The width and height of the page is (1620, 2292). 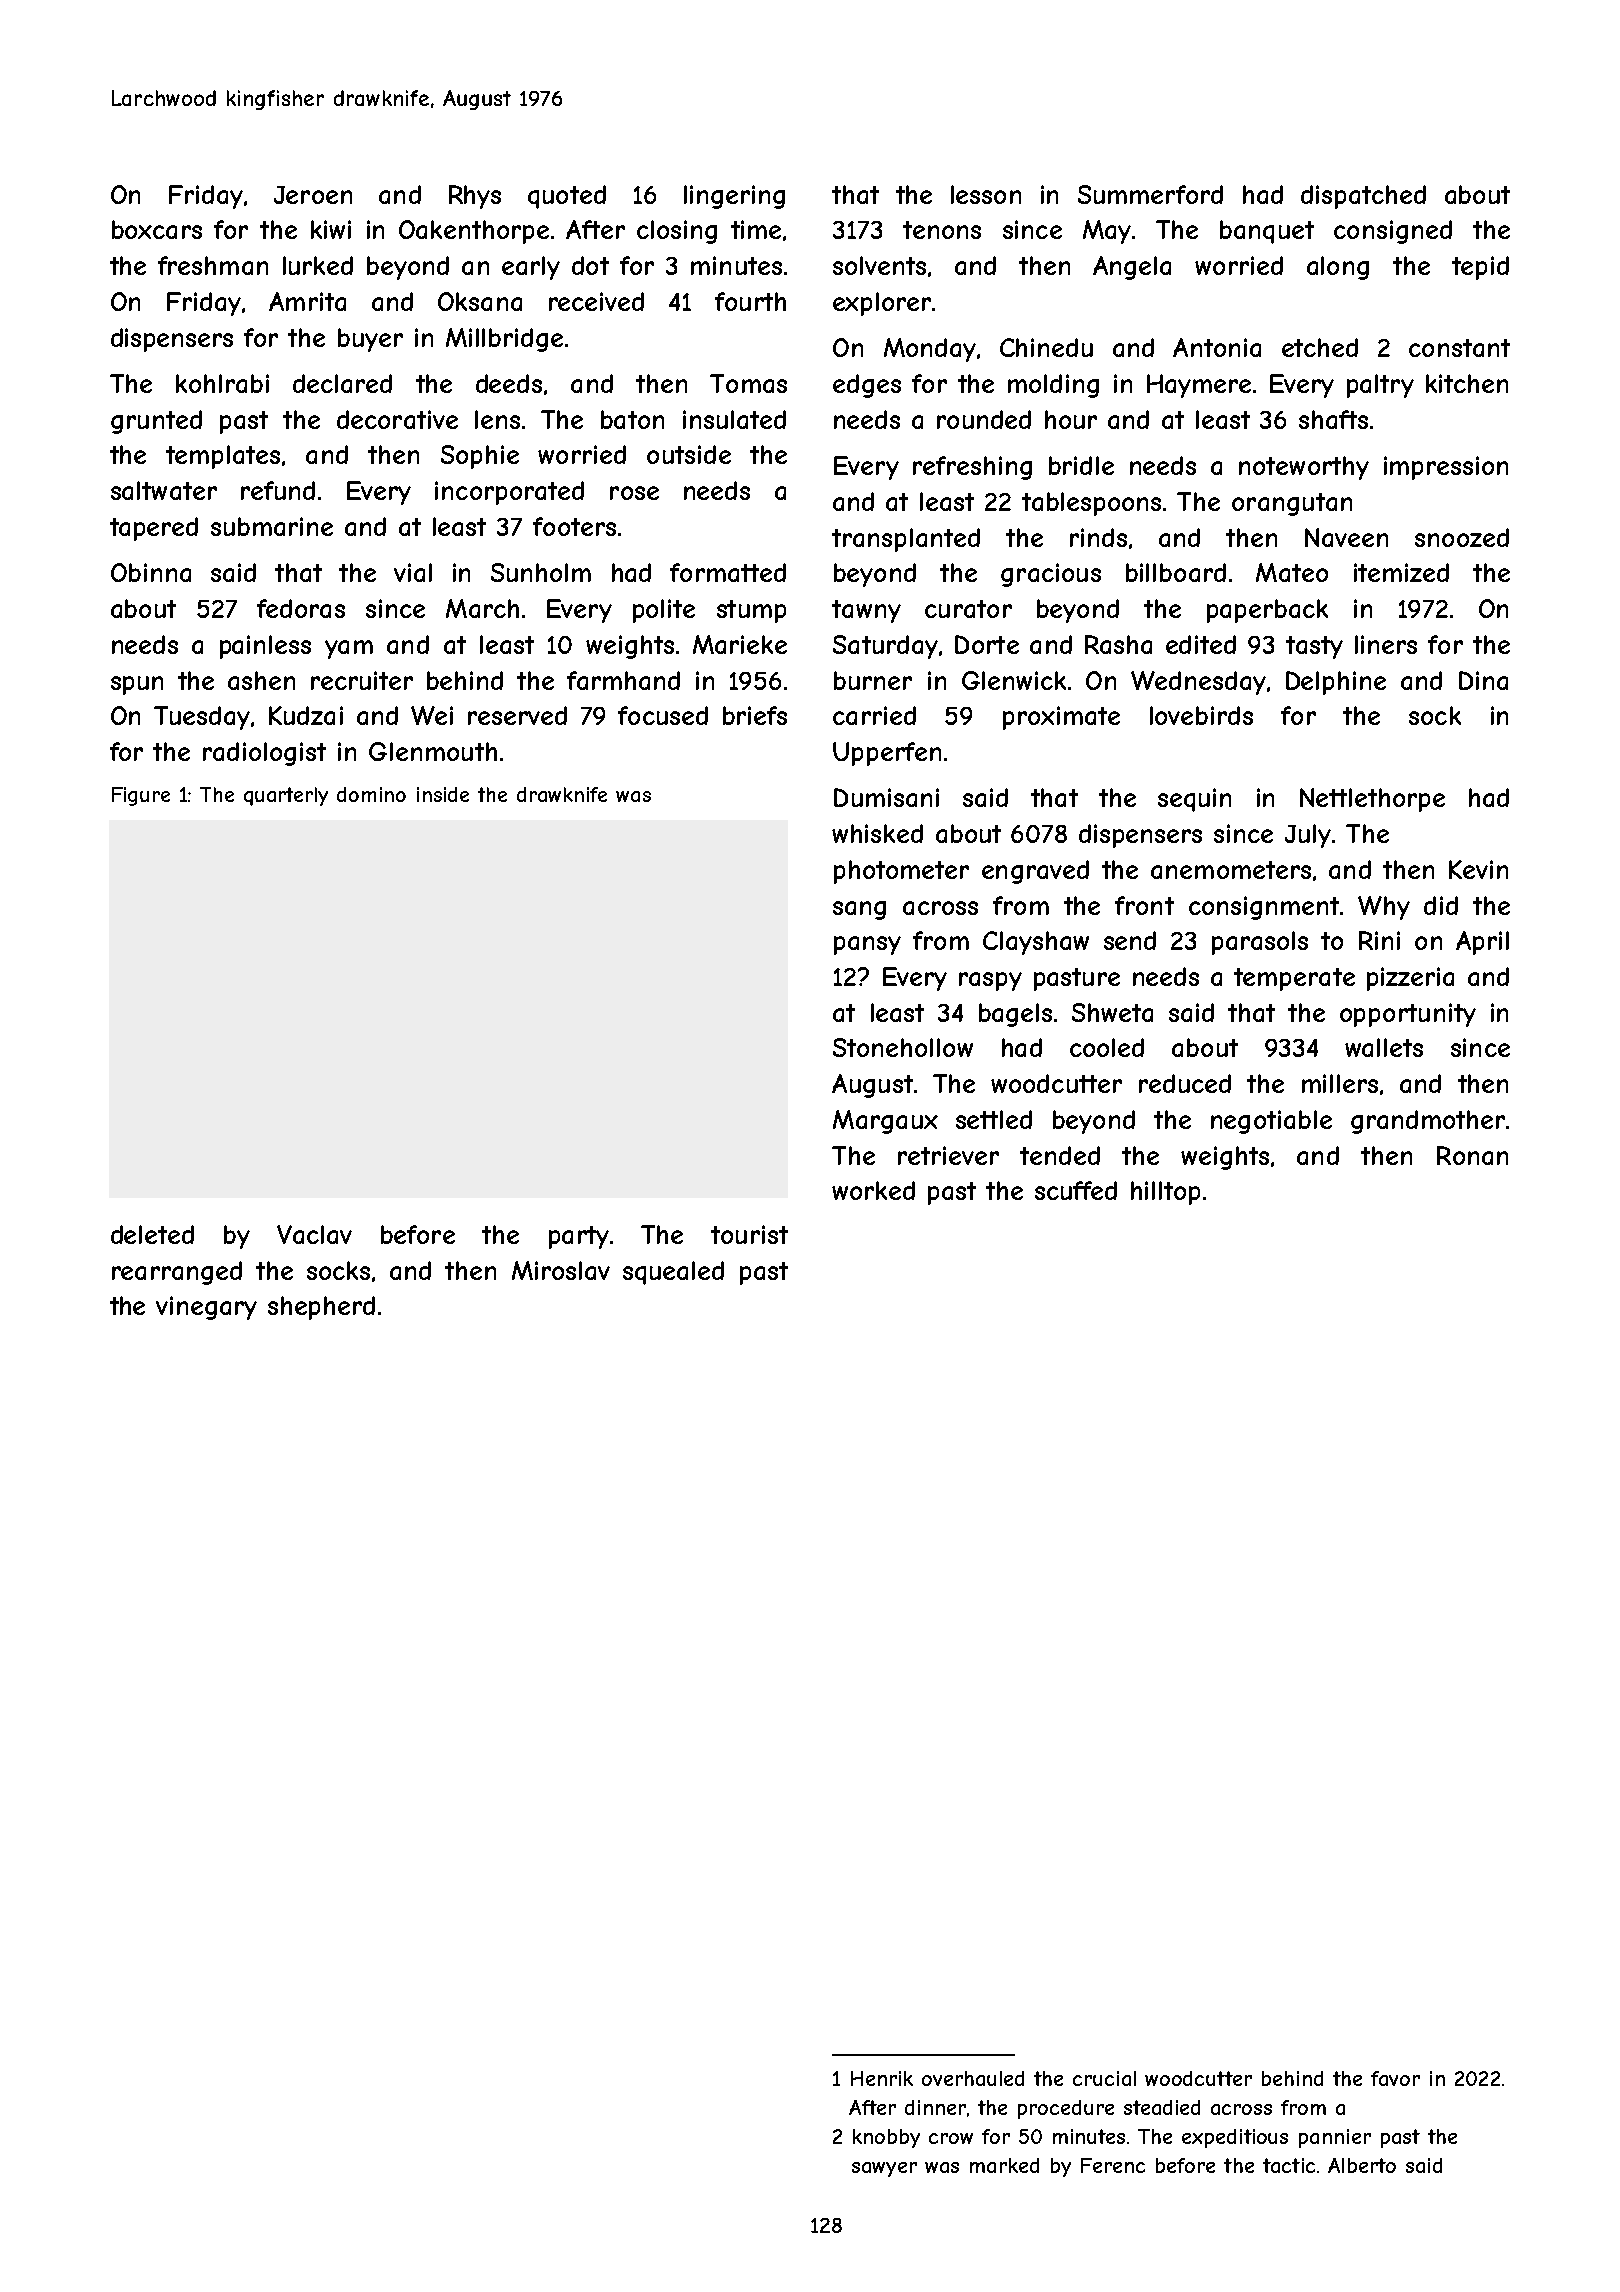 What do you see at coordinates (882, 2078) in the page?
I see `Henrik` at bounding box center [882, 2078].
